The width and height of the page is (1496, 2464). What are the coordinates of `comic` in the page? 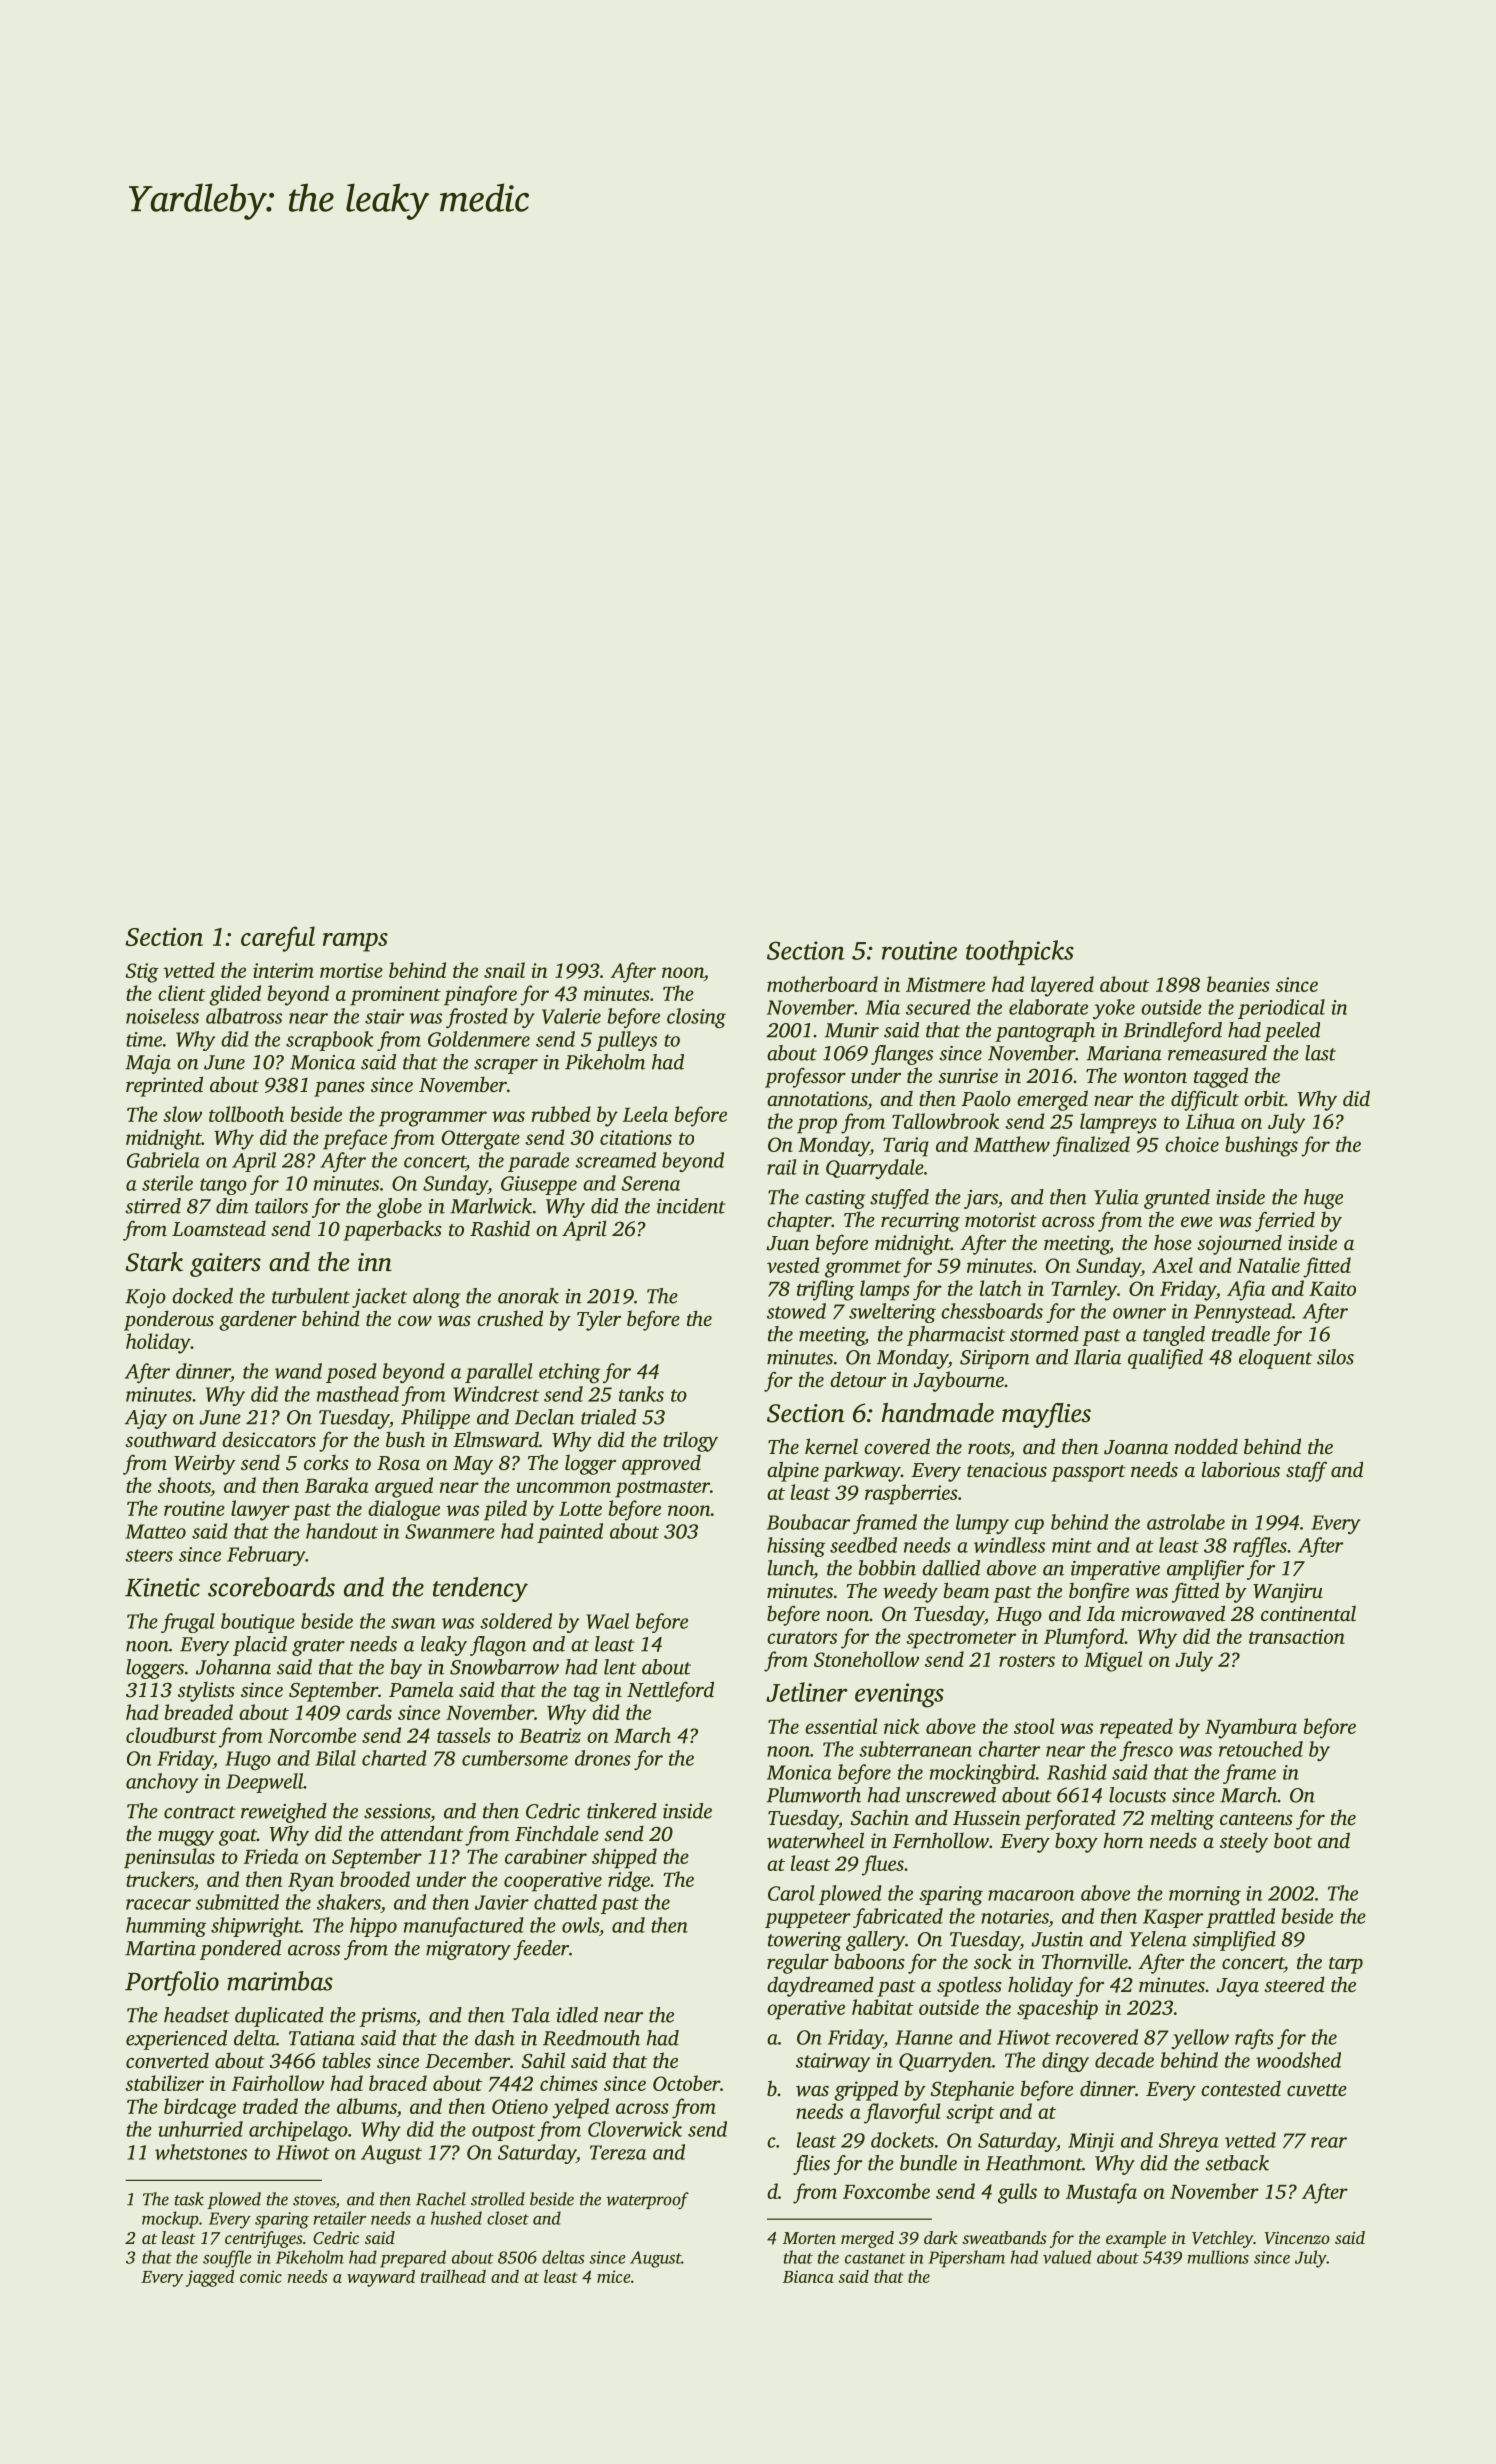 It's located at (261, 2276).
